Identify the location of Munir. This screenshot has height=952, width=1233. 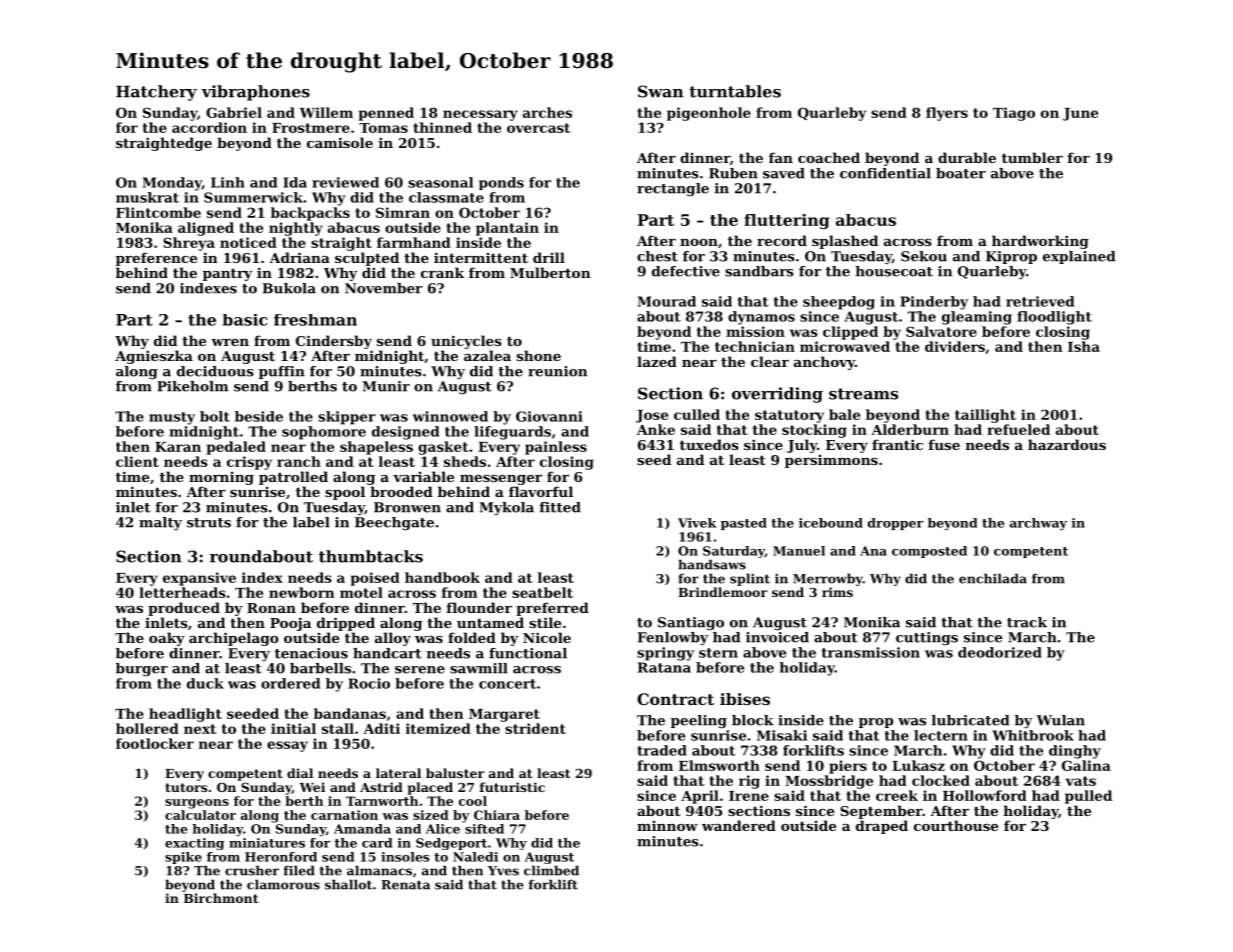
(386, 386).
